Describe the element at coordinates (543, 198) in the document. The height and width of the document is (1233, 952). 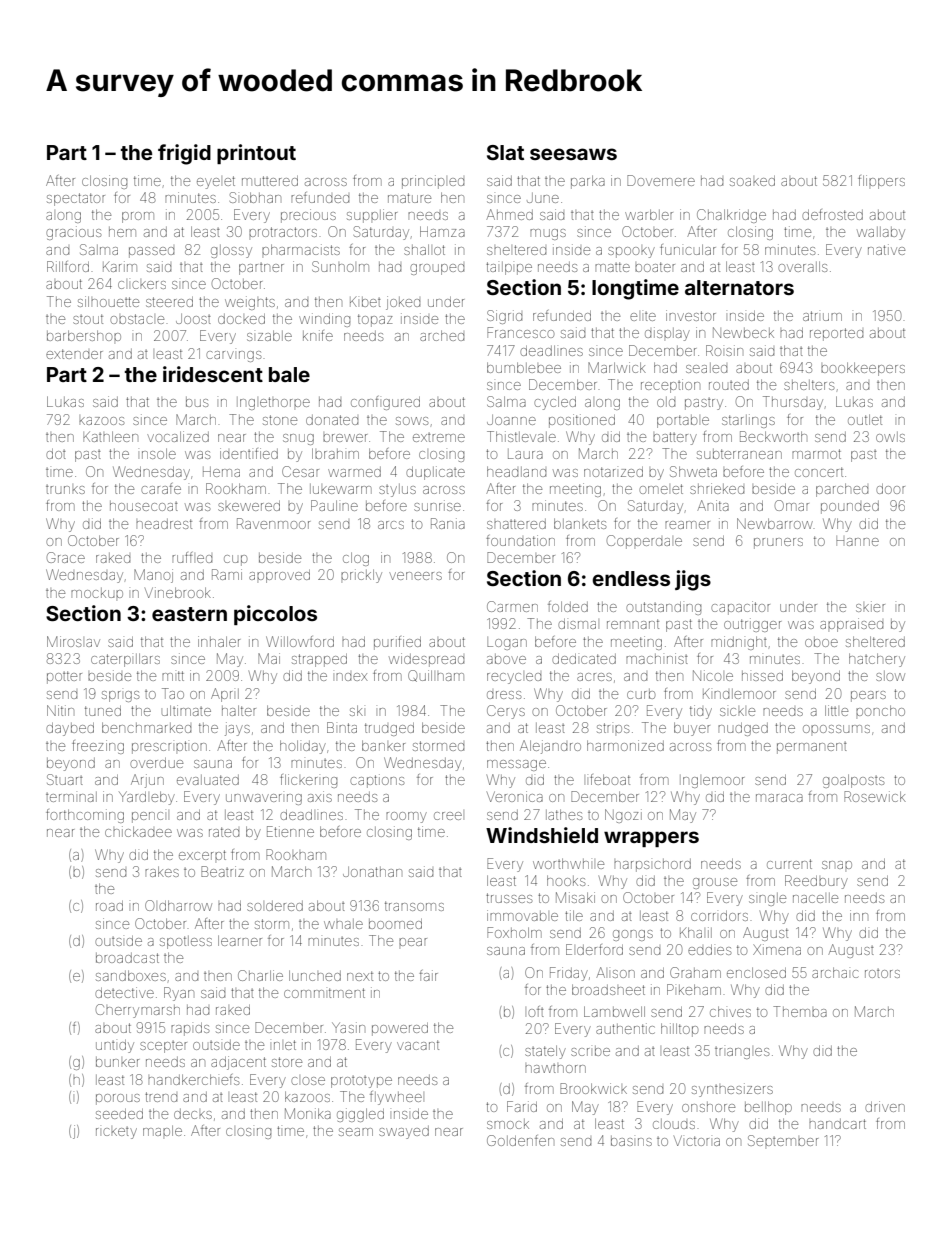
I see `June` at that location.
